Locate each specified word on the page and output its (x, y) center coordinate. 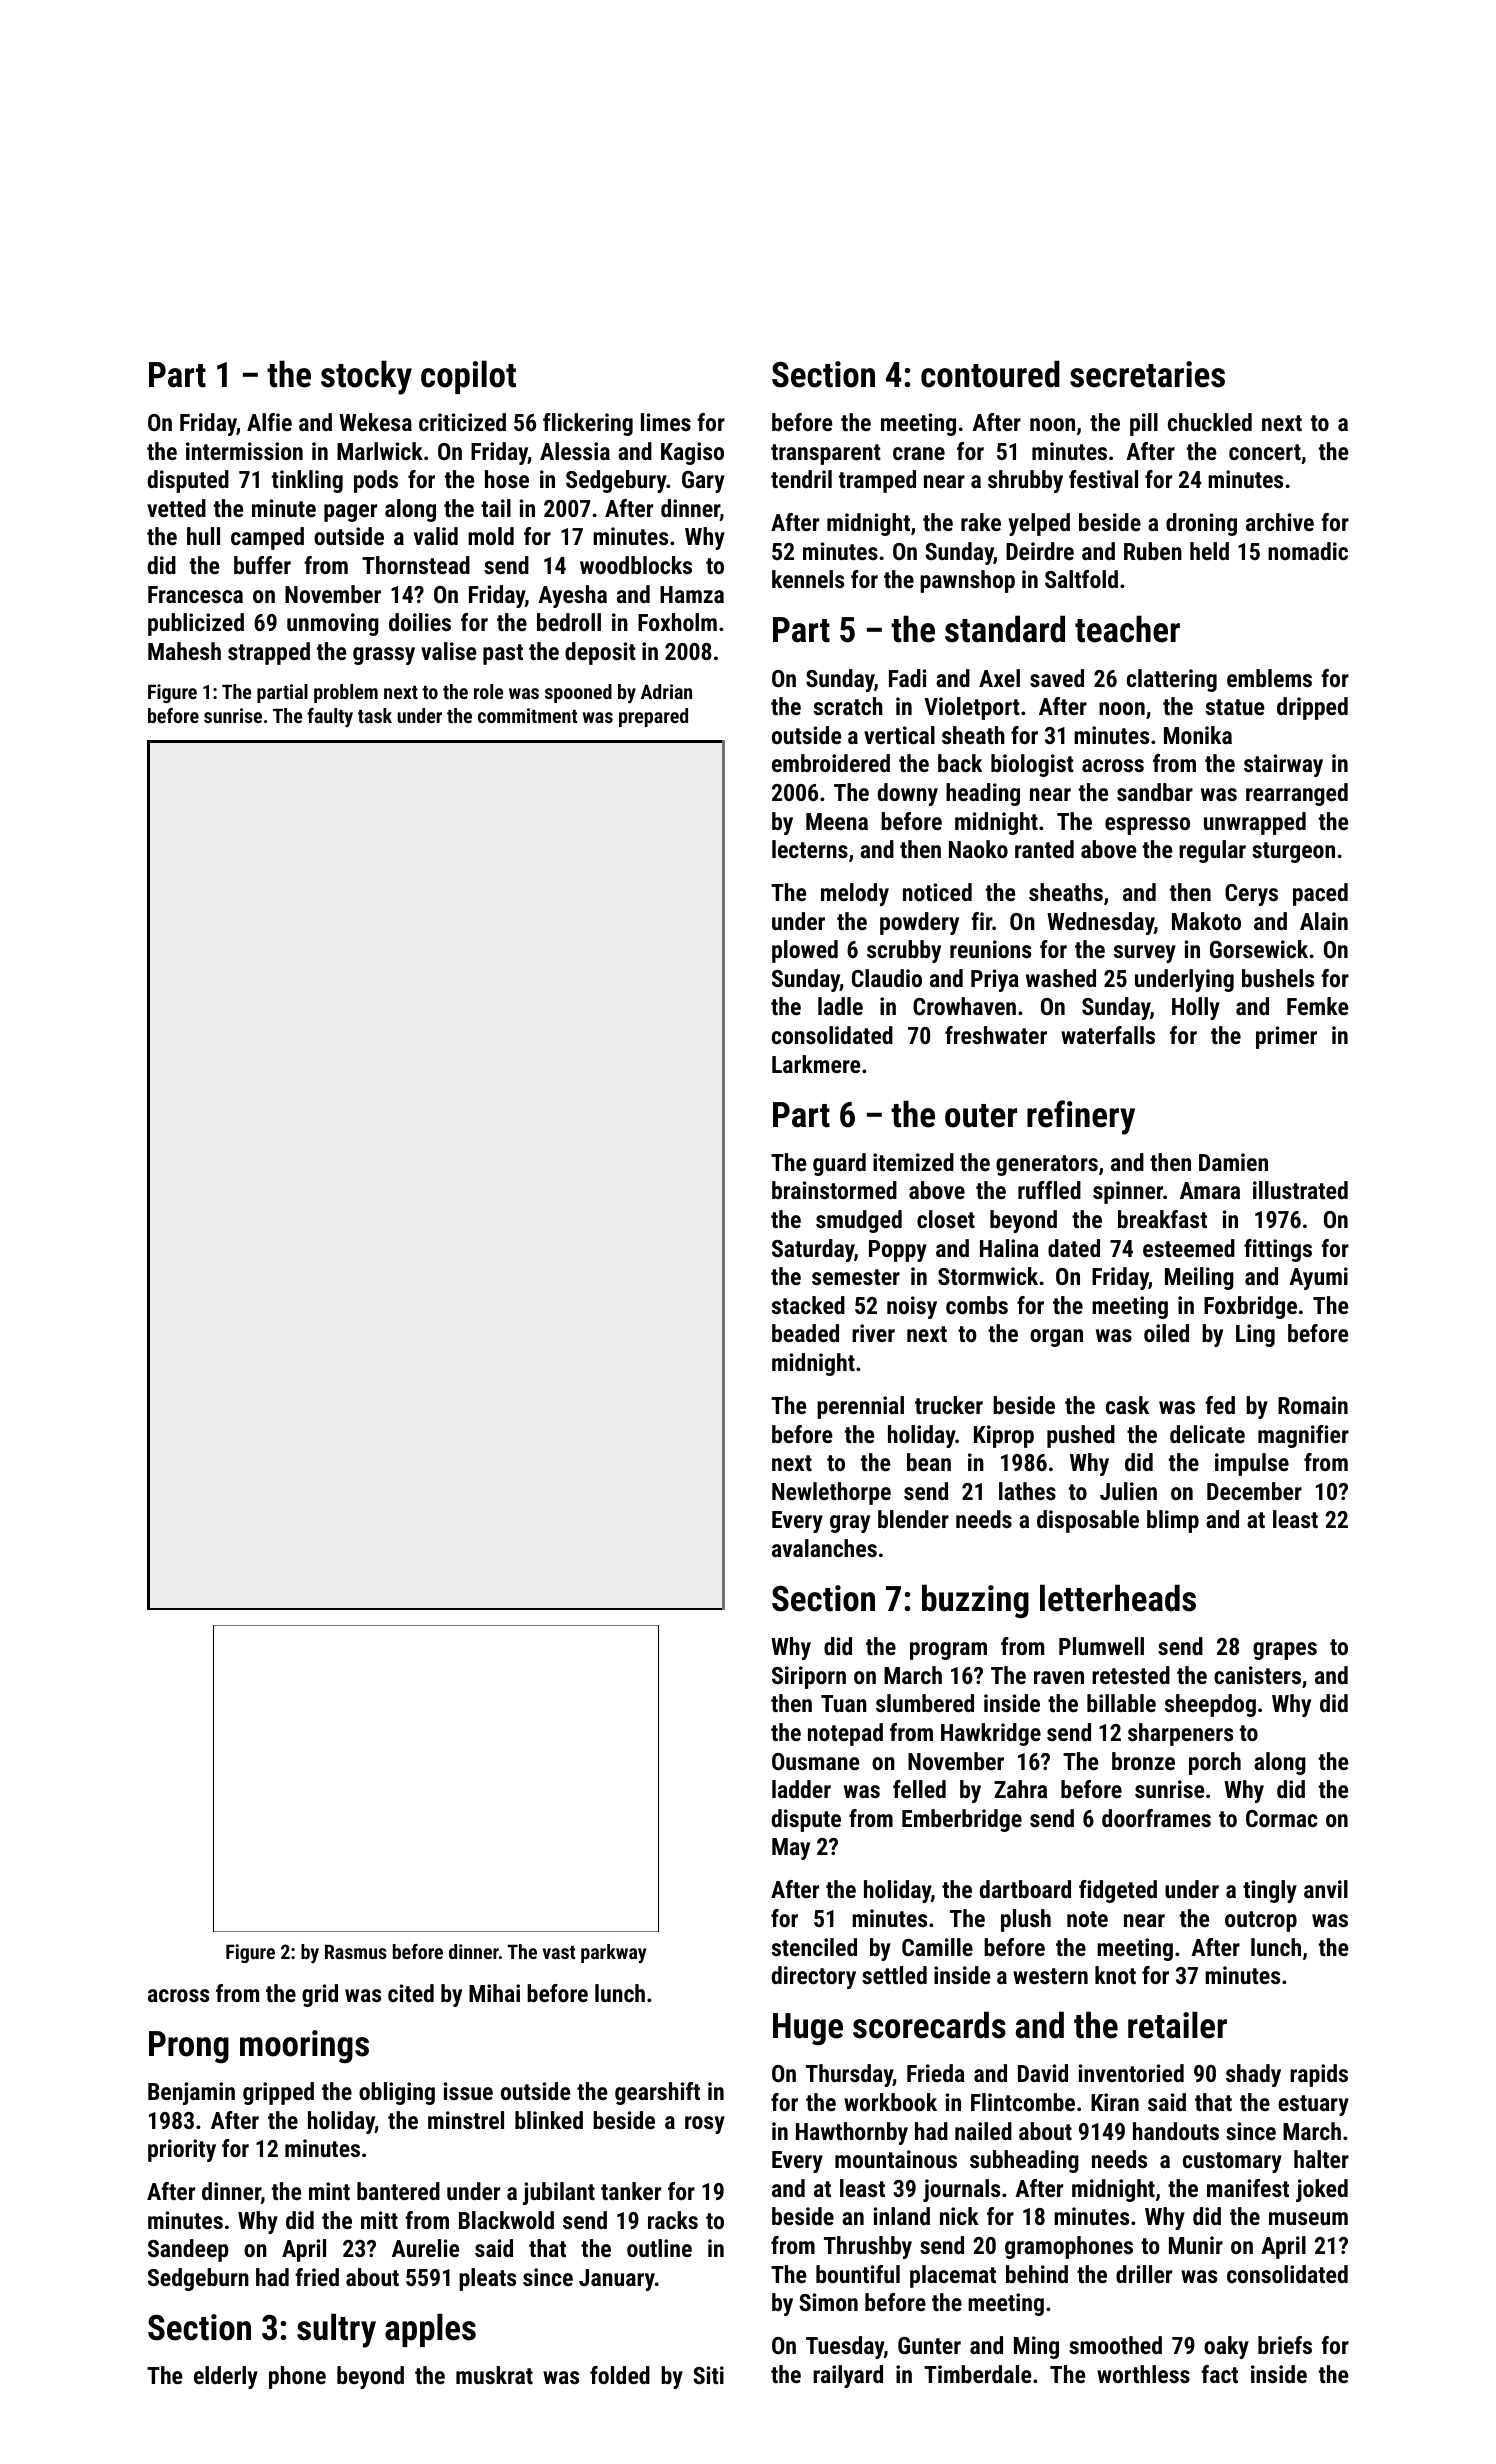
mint (329, 2191)
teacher (1127, 629)
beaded (805, 1333)
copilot (468, 377)
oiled (1166, 1333)
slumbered (925, 1703)
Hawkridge (991, 1734)
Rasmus (356, 1952)
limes (666, 422)
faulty (330, 718)
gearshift (657, 2093)
